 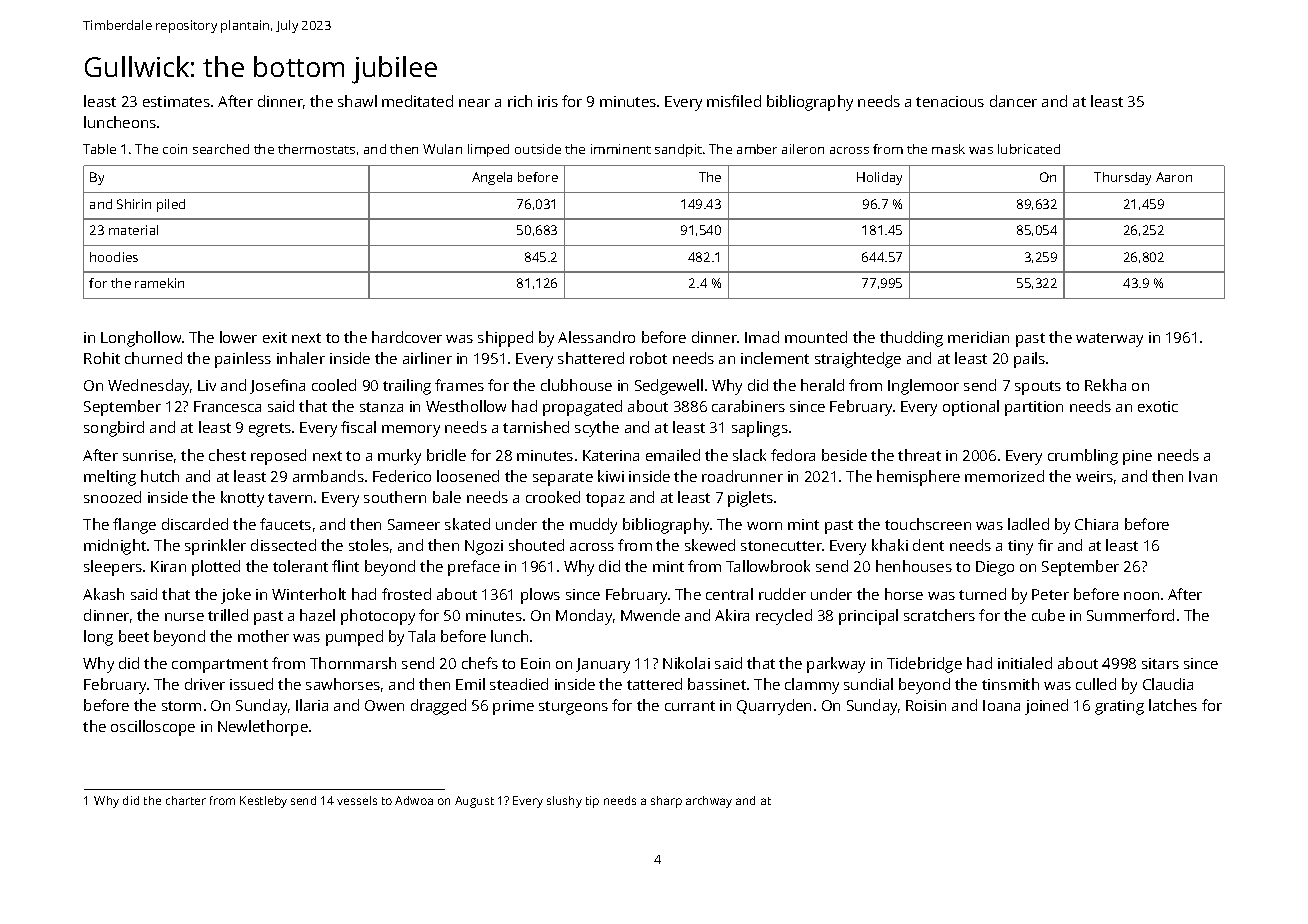 What do you see at coordinates (488, 150) in the screenshot?
I see `limped` at bounding box center [488, 150].
